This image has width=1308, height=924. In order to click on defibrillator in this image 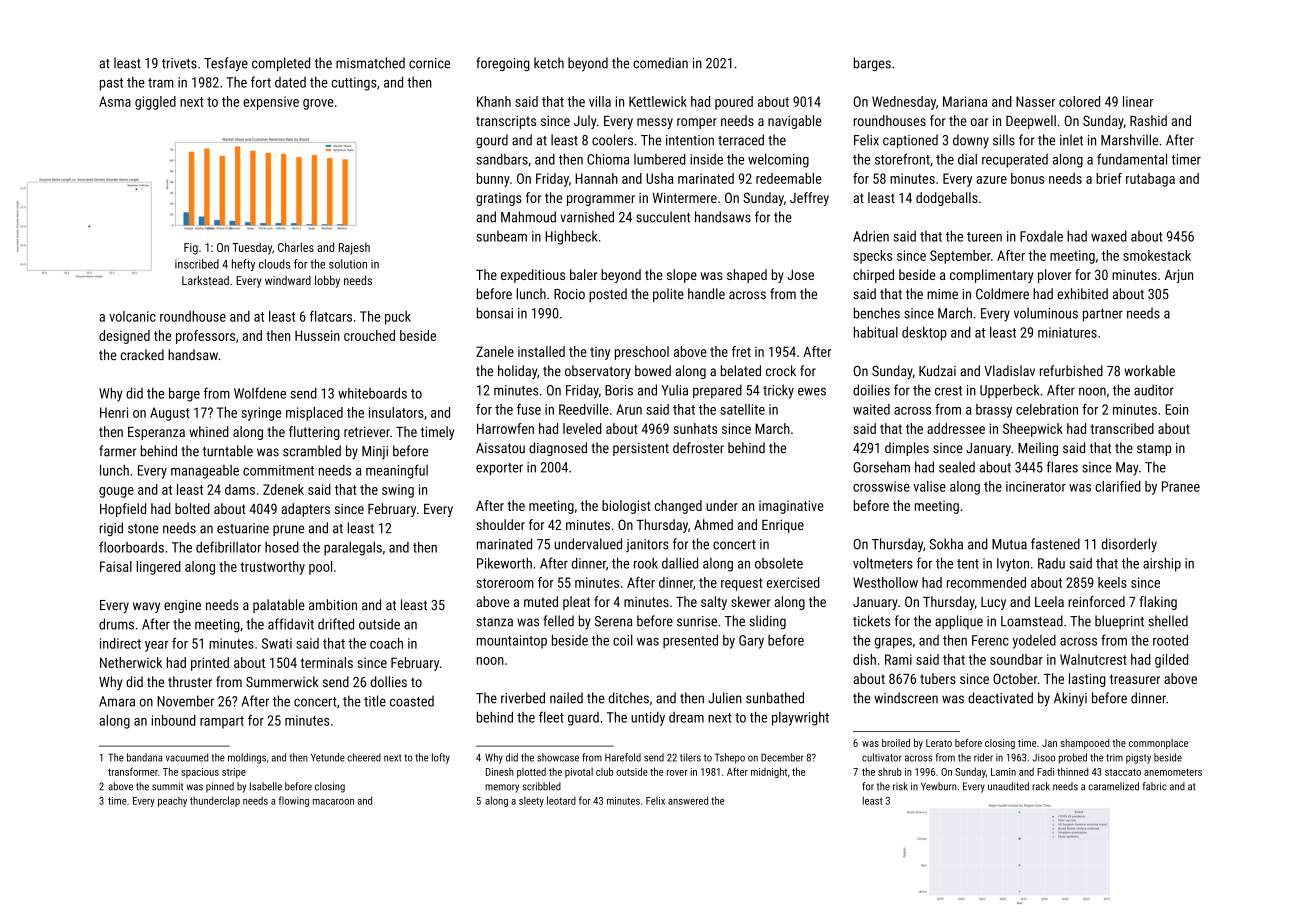, I will do `click(228, 547)`.
